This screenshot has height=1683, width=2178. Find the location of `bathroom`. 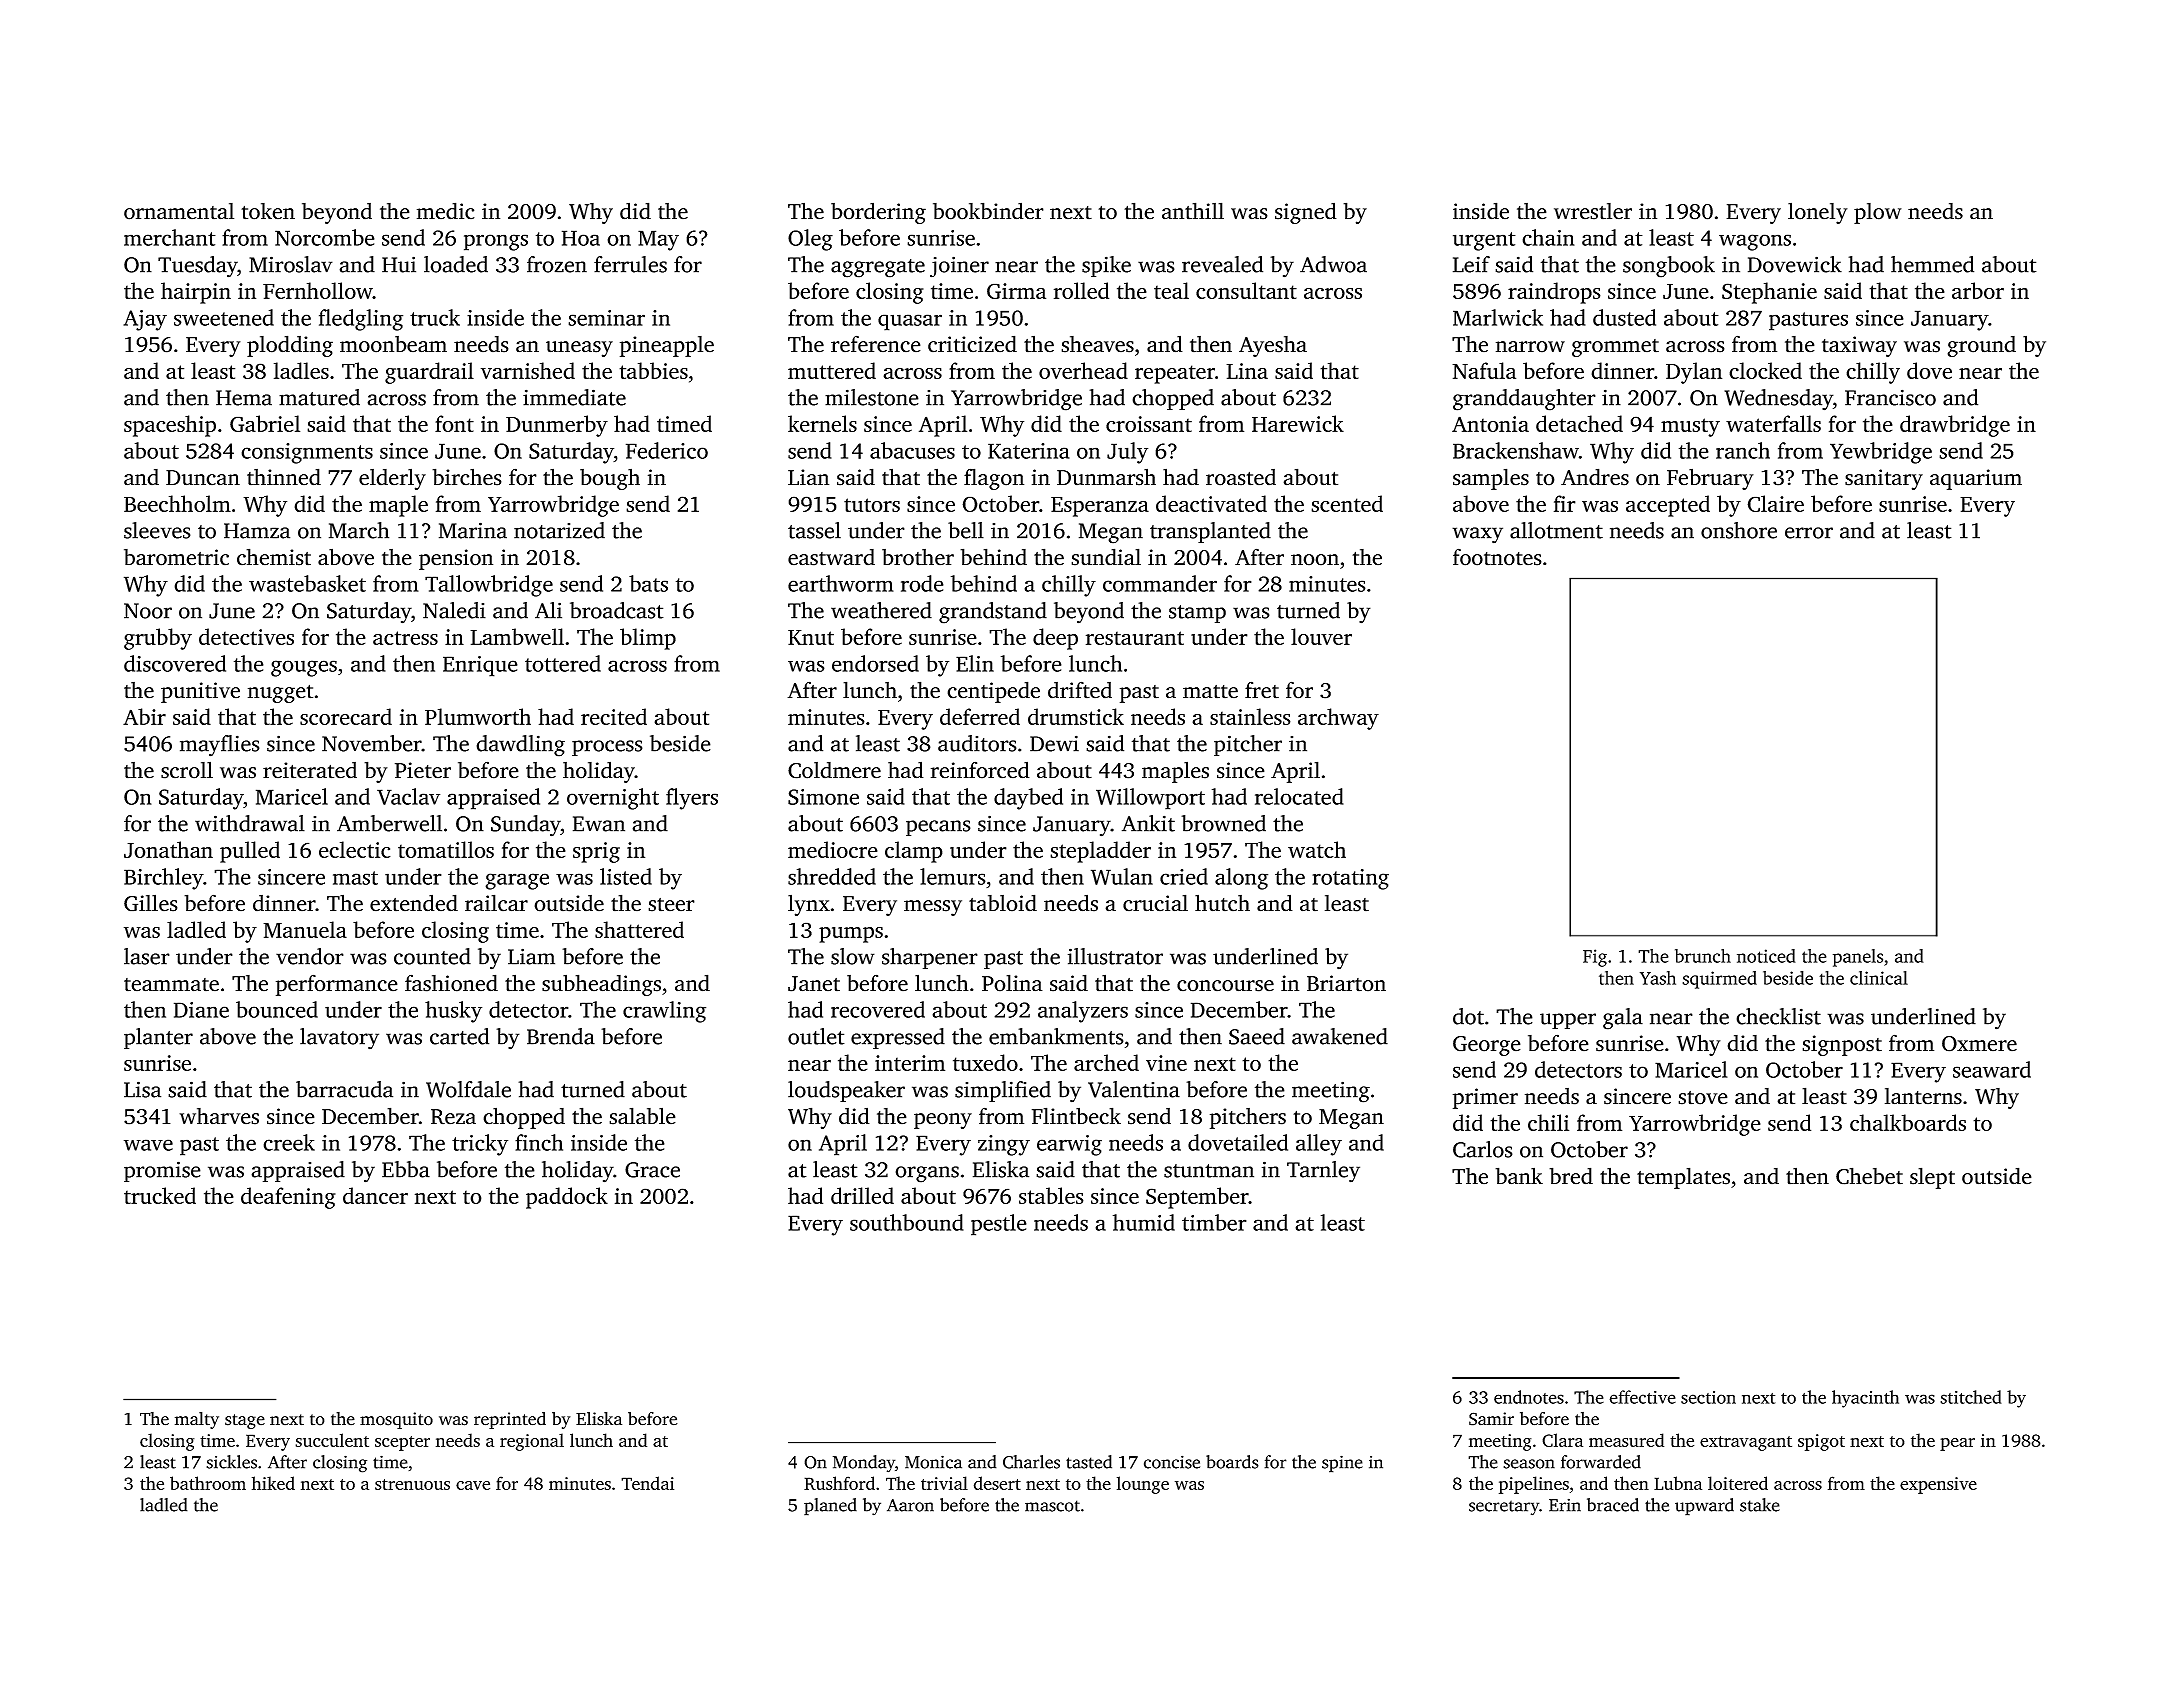

bathroom is located at coordinates (208, 1483).
